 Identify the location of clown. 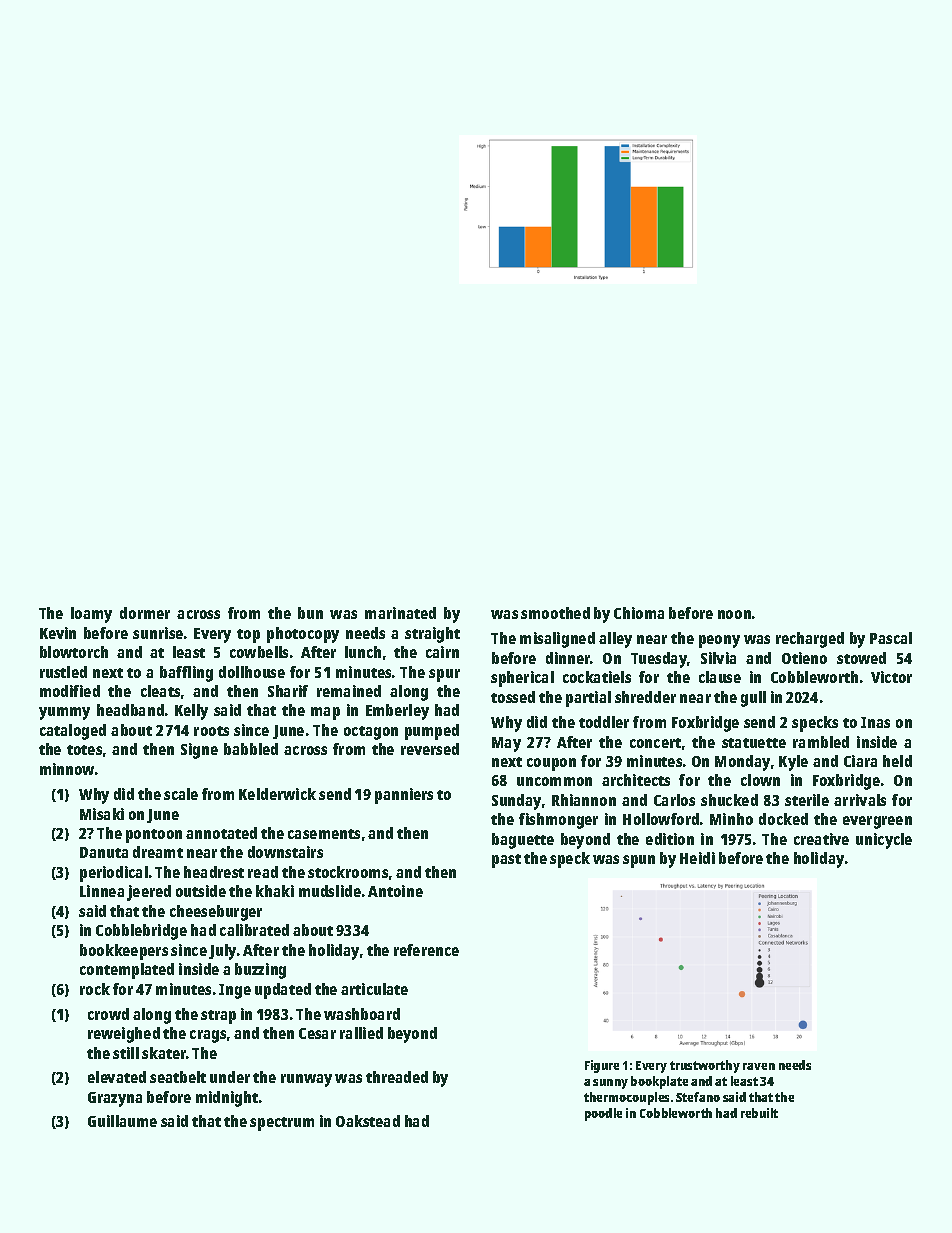
(760, 780).
